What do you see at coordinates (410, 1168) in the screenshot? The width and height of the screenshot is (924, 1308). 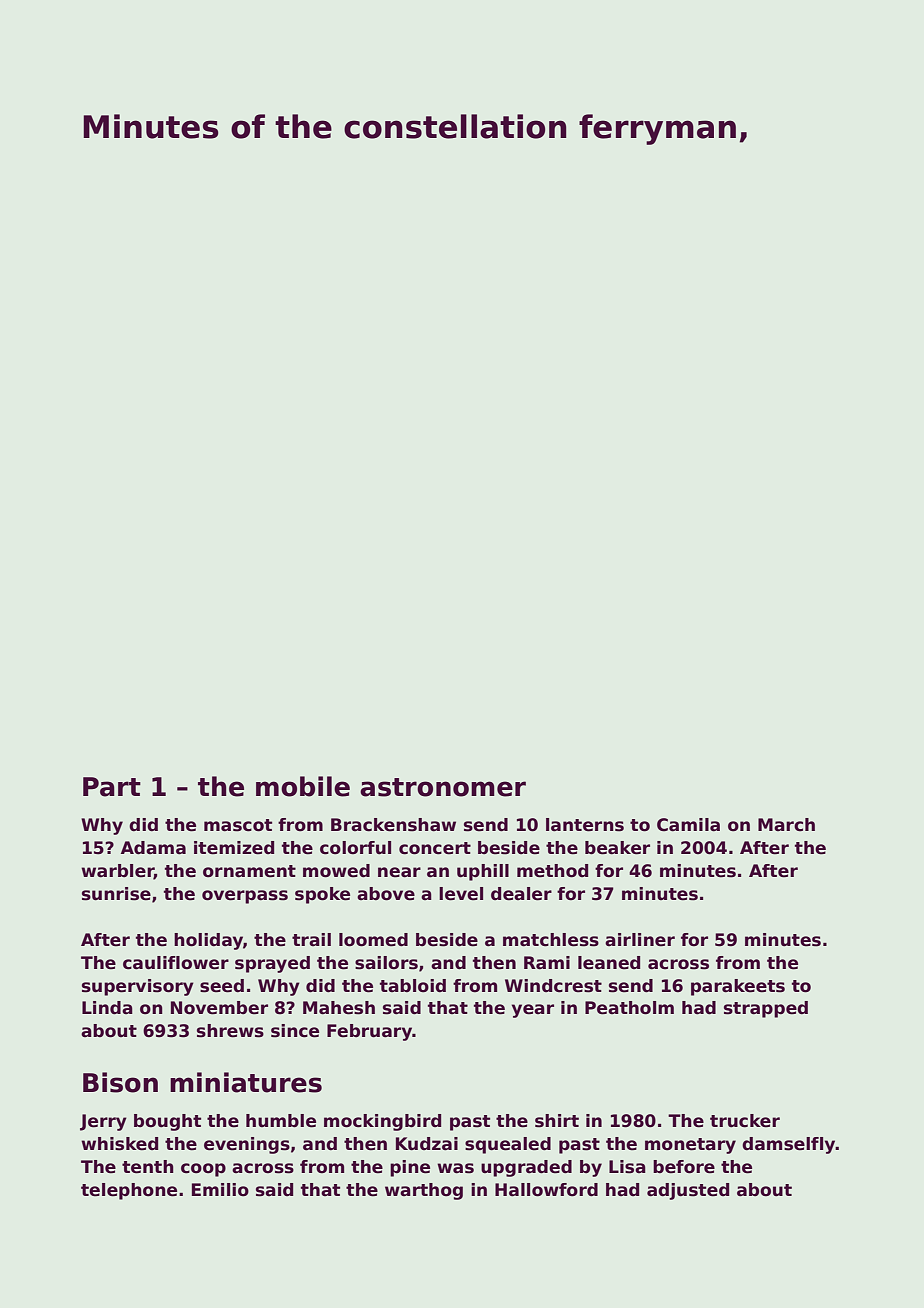 I see `pine` at bounding box center [410, 1168].
